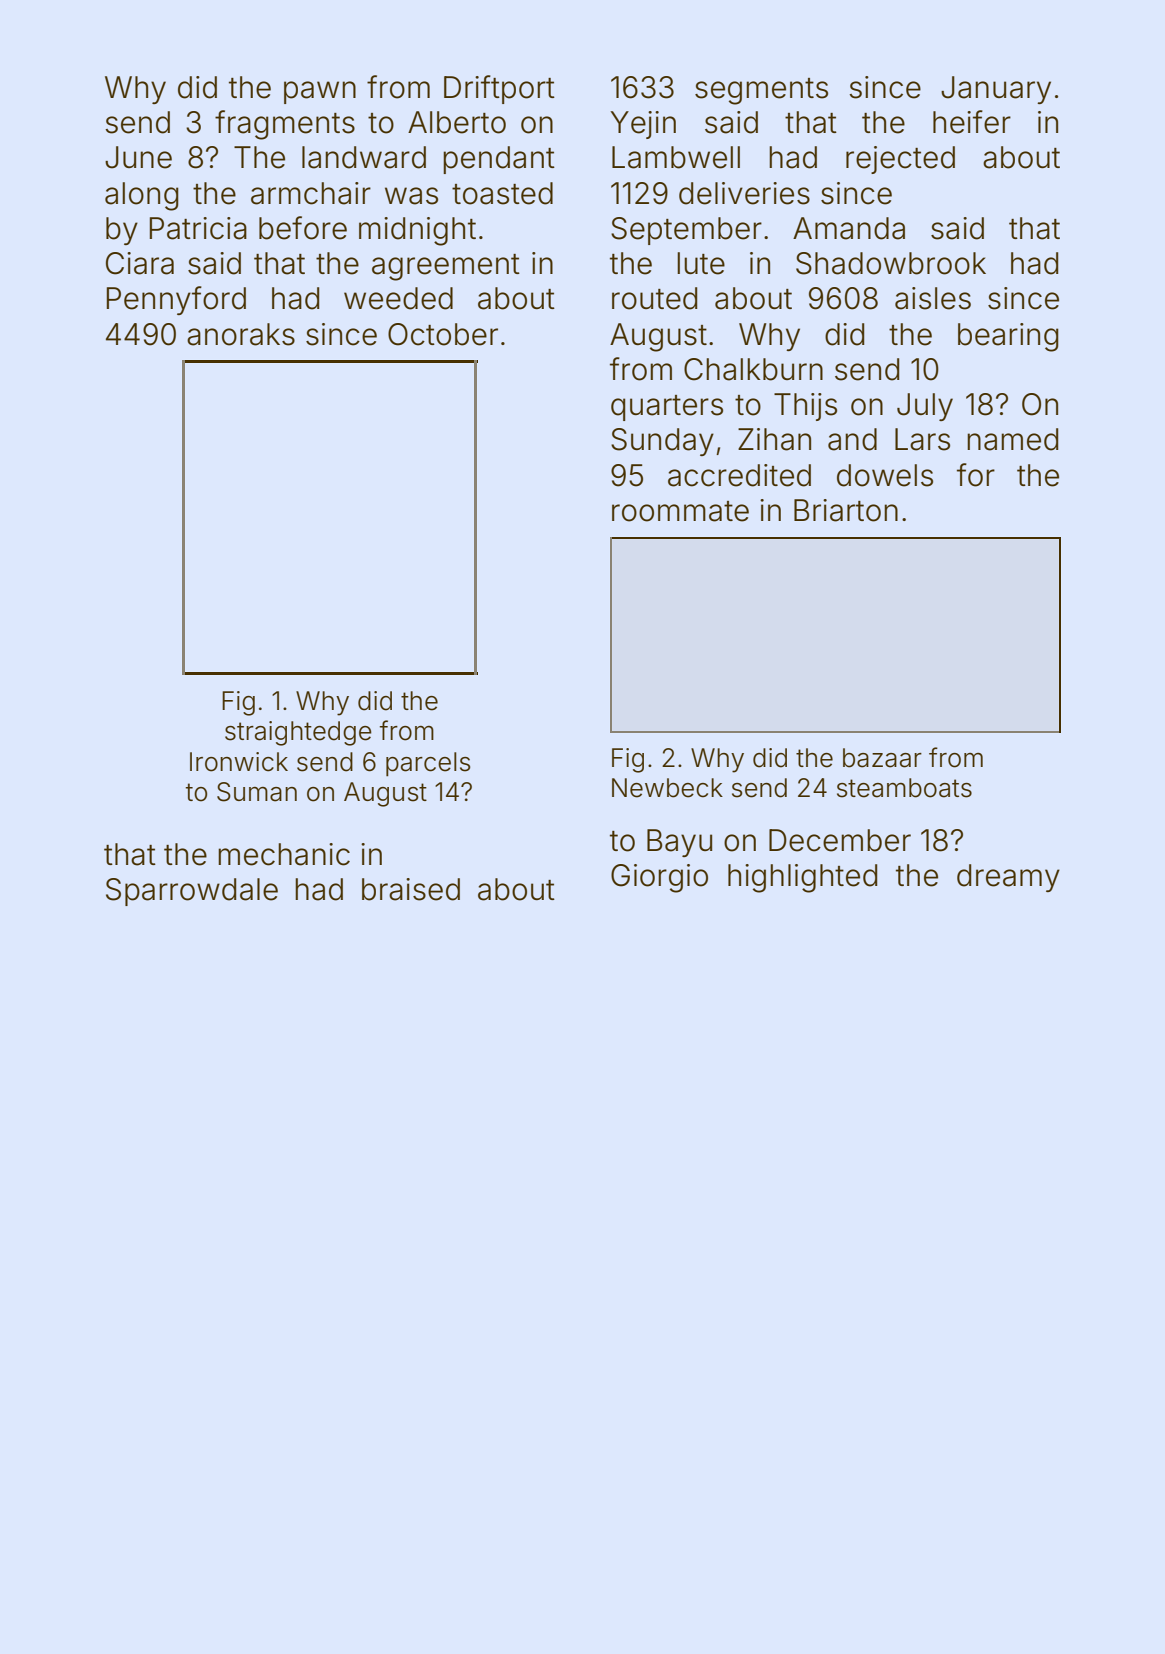 The height and width of the page is (1654, 1165). I want to click on segments, so click(761, 91).
